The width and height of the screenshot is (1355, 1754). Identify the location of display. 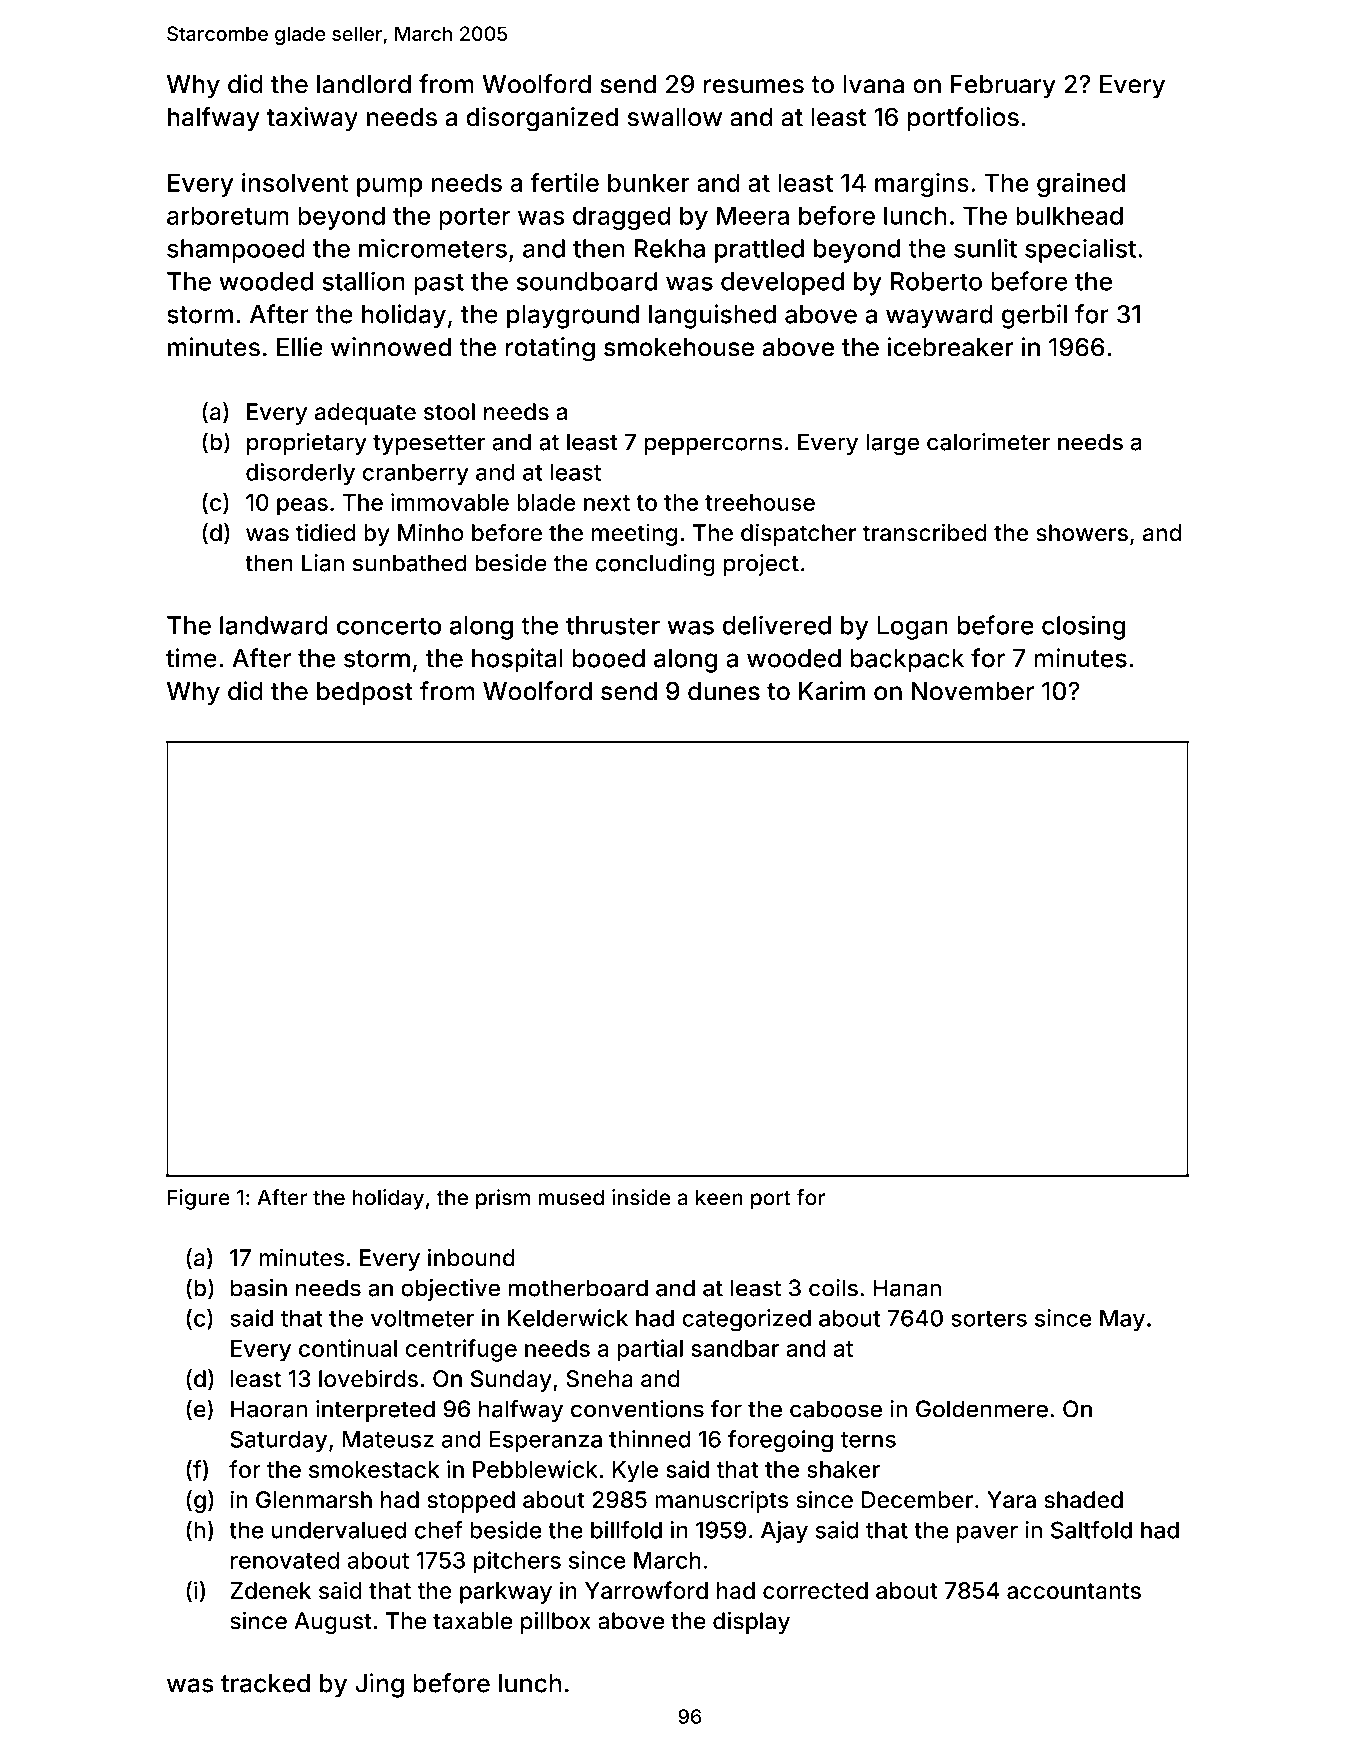
(751, 1623).
